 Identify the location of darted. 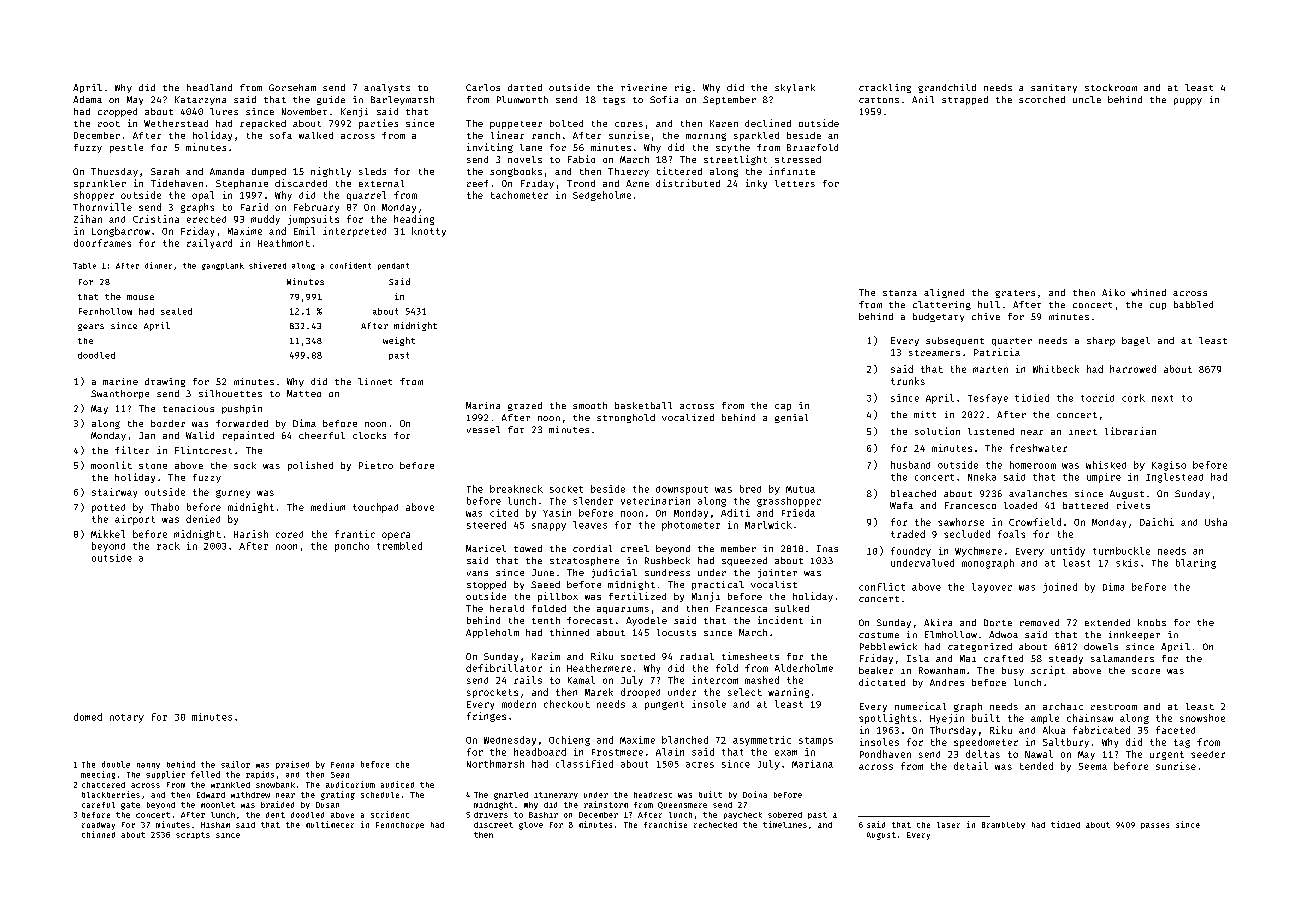
(525, 87).
